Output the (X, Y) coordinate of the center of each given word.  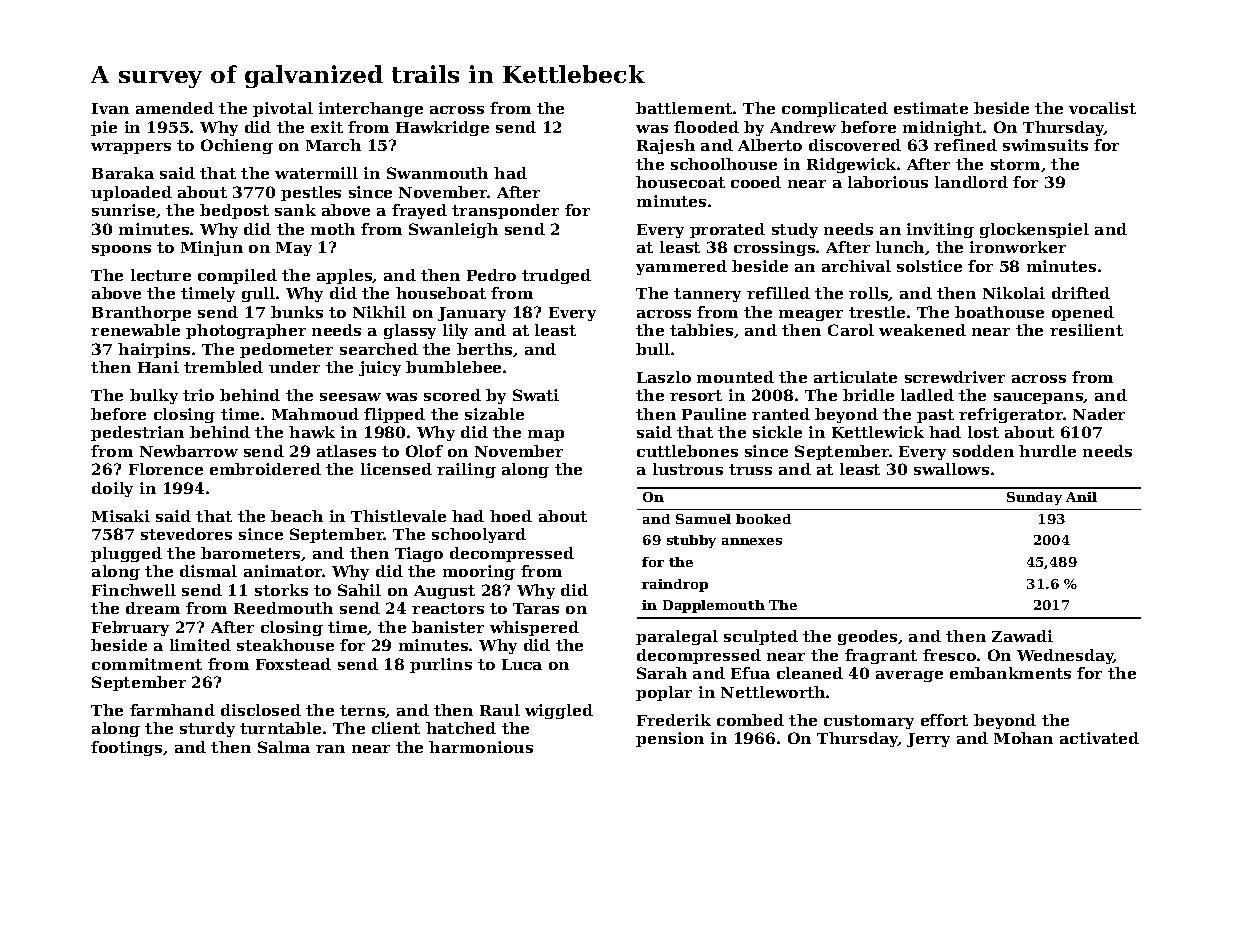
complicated (835, 109)
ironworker (1018, 247)
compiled (237, 276)
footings (126, 748)
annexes (752, 541)
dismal (208, 571)
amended (175, 108)
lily (455, 331)
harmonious (481, 747)
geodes (867, 637)
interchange (371, 109)
